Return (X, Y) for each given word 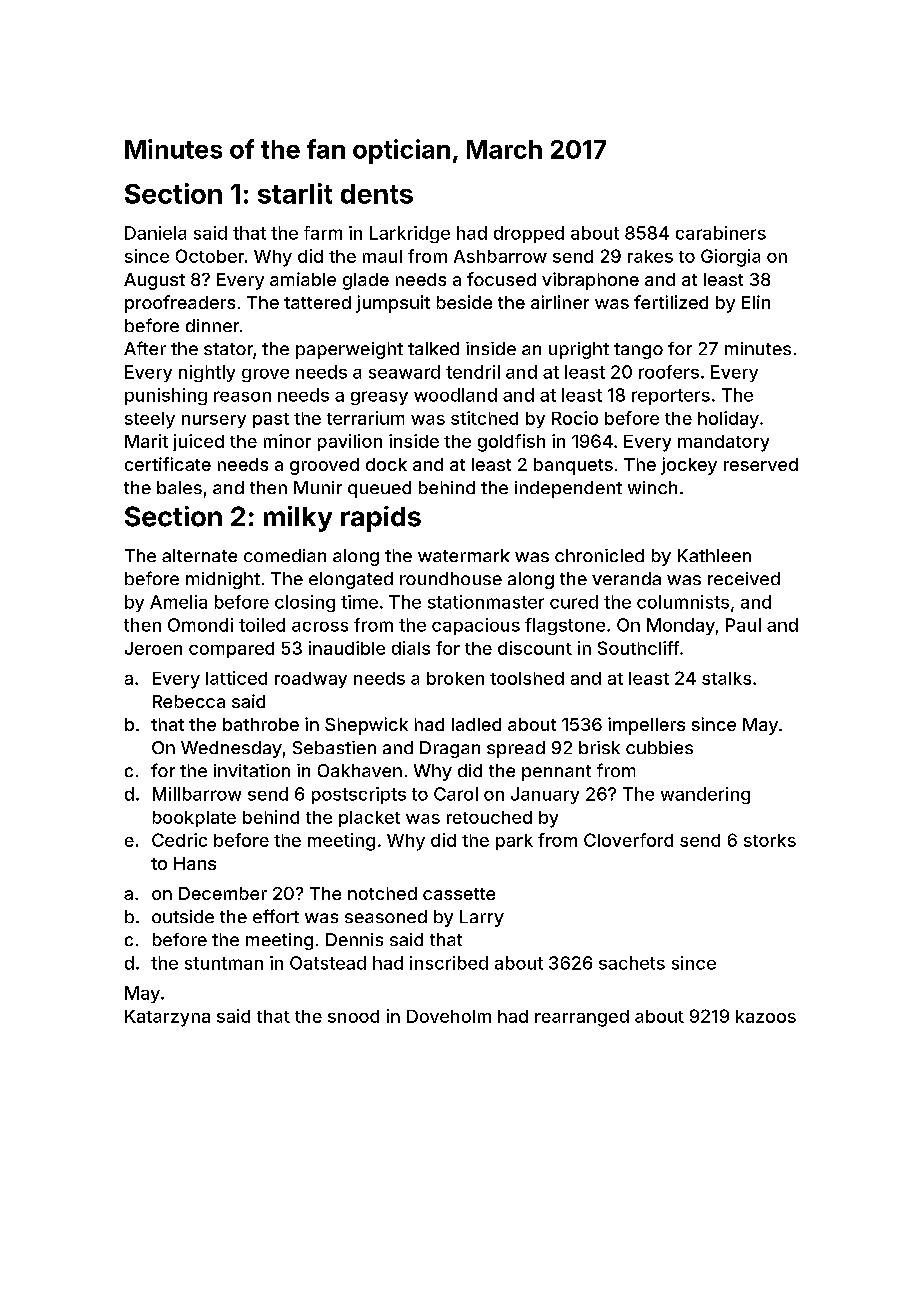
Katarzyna (167, 1018)
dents (377, 194)
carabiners (721, 233)
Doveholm (449, 1016)
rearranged (582, 1018)
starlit (295, 193)
